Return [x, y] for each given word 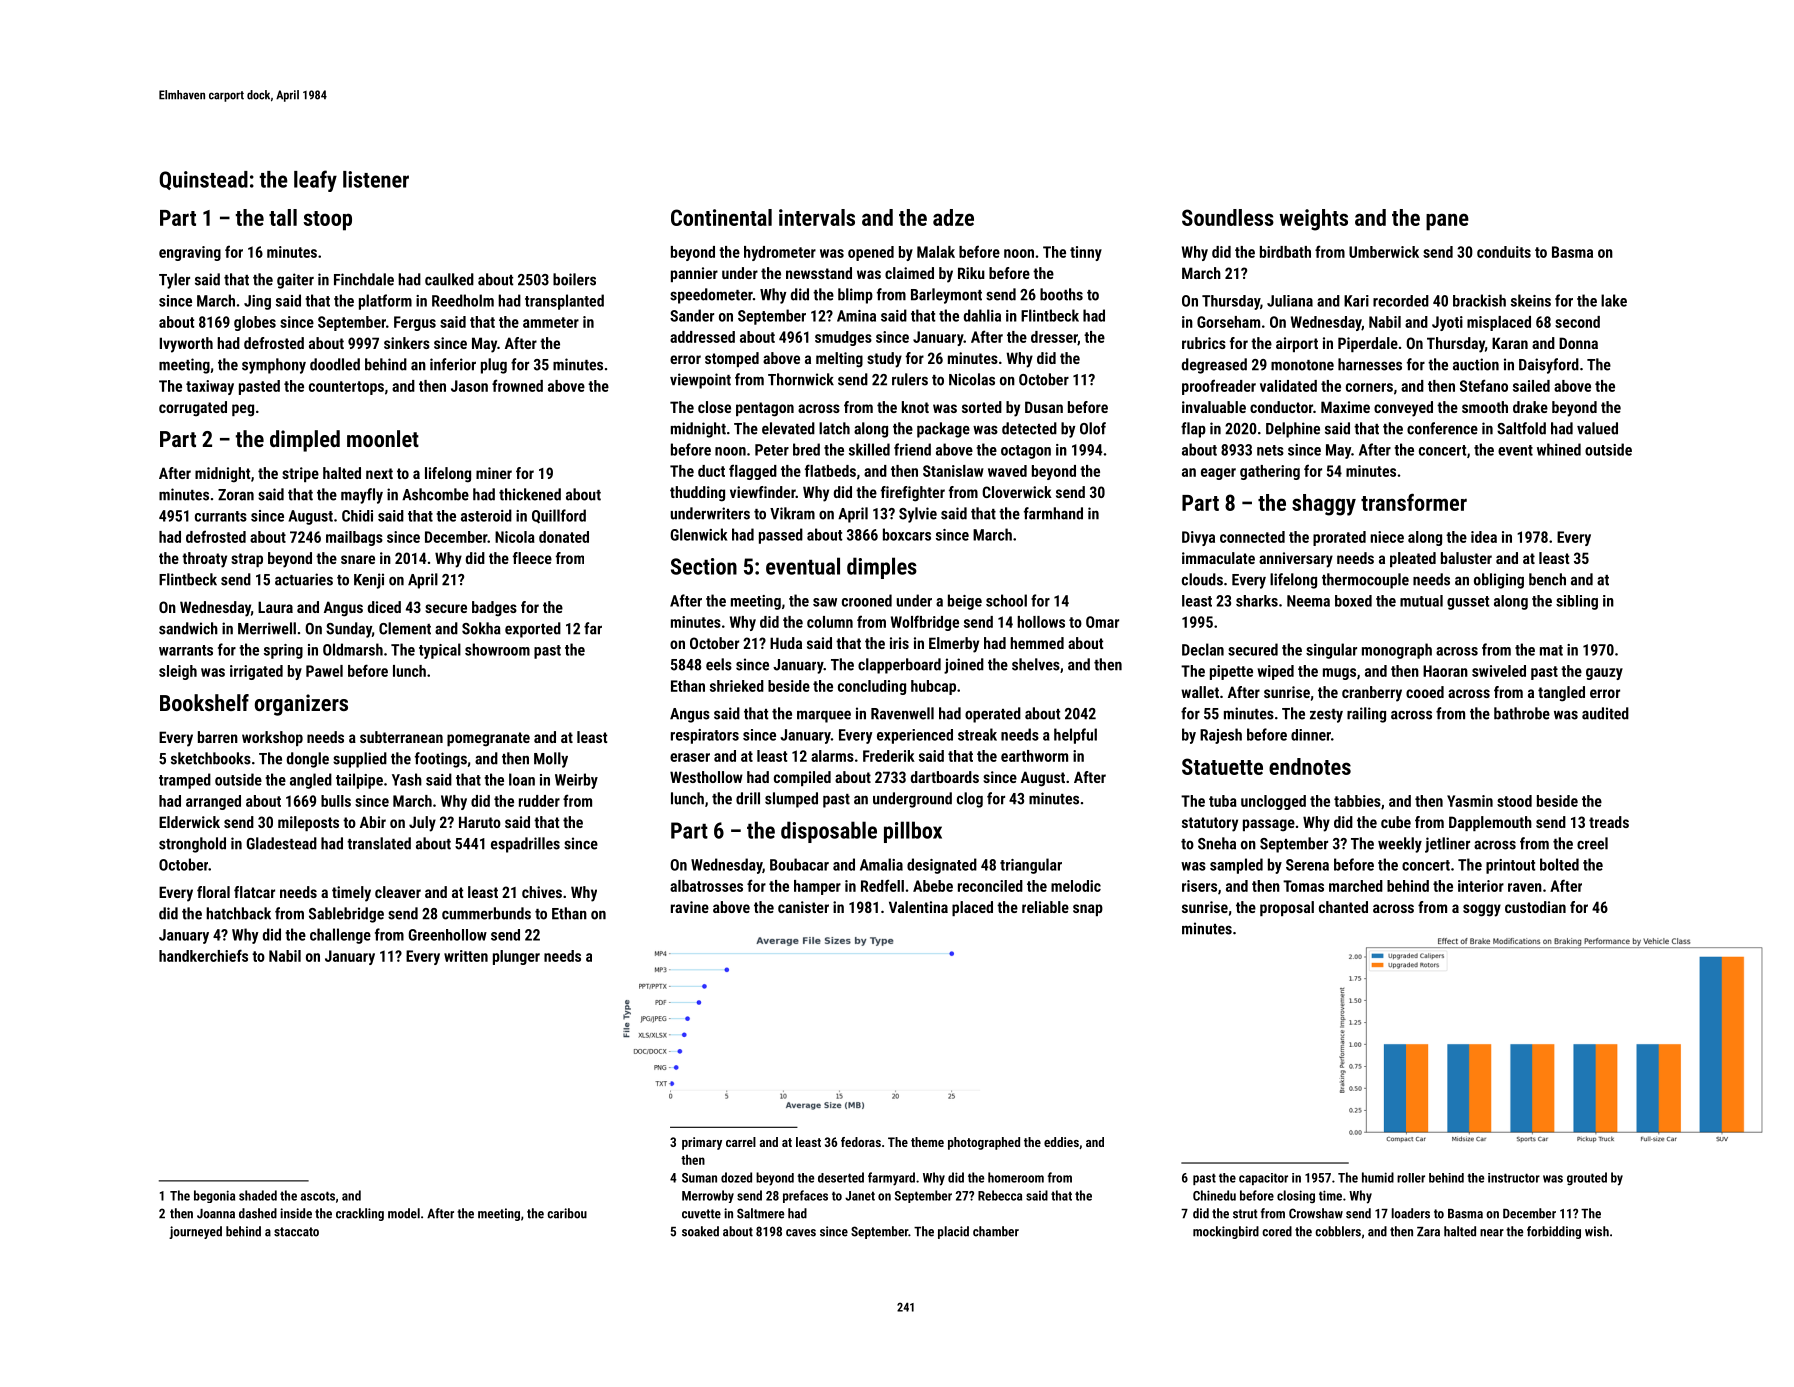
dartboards [945, 777]
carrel [741, 1142]
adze [953, 217]
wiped [1275, 672]
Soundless [1228, 217]
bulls [336, 801]
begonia [214, 1196]
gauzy [1604, 674]
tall [283, 217]
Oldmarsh [353, 649]
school [1006, 600]
